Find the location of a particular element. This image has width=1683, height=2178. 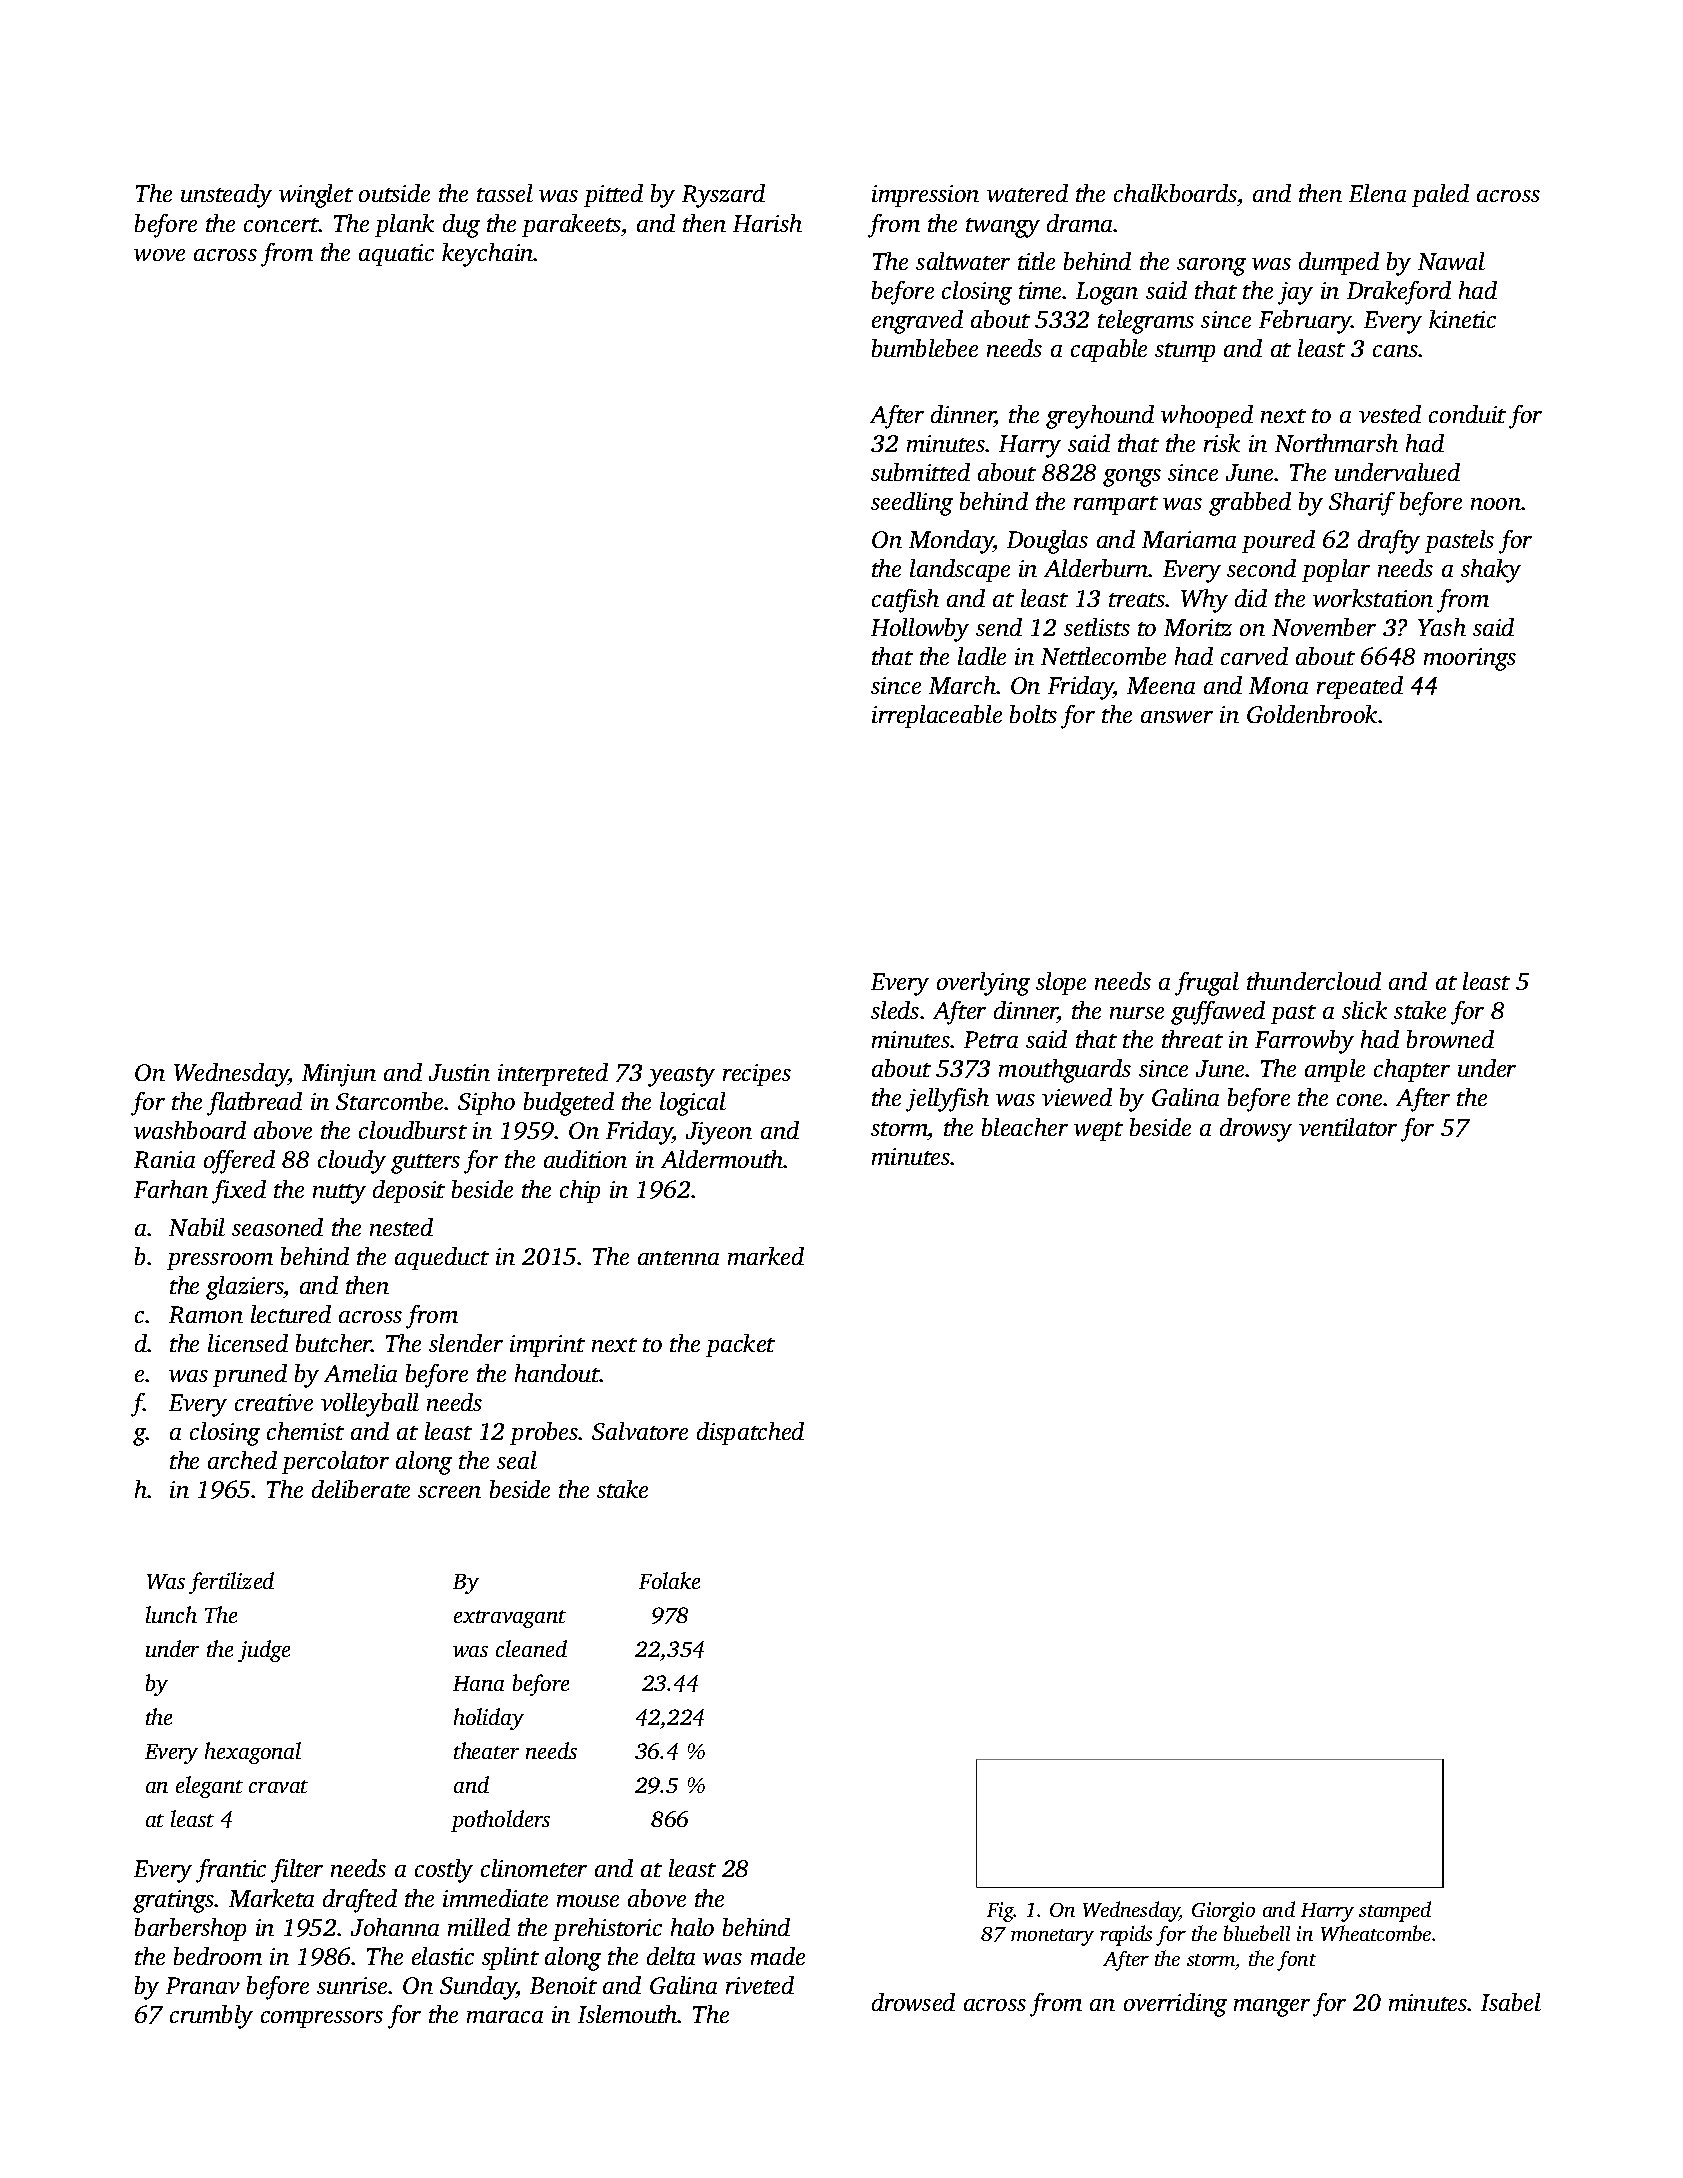

drafted is located at coordinates (360, 1901).
